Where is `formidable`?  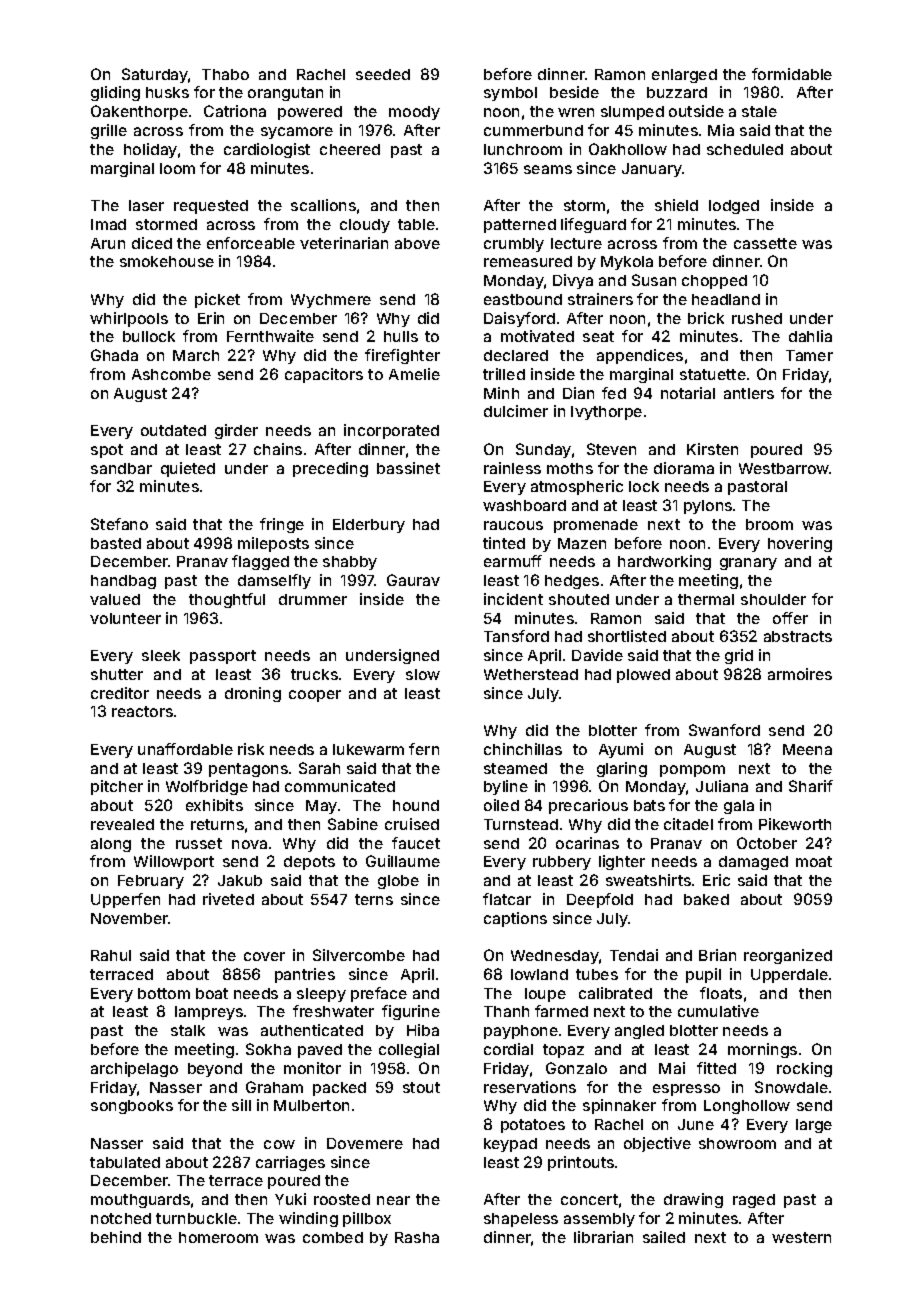
formidable is located at coordinates (792, 74).
